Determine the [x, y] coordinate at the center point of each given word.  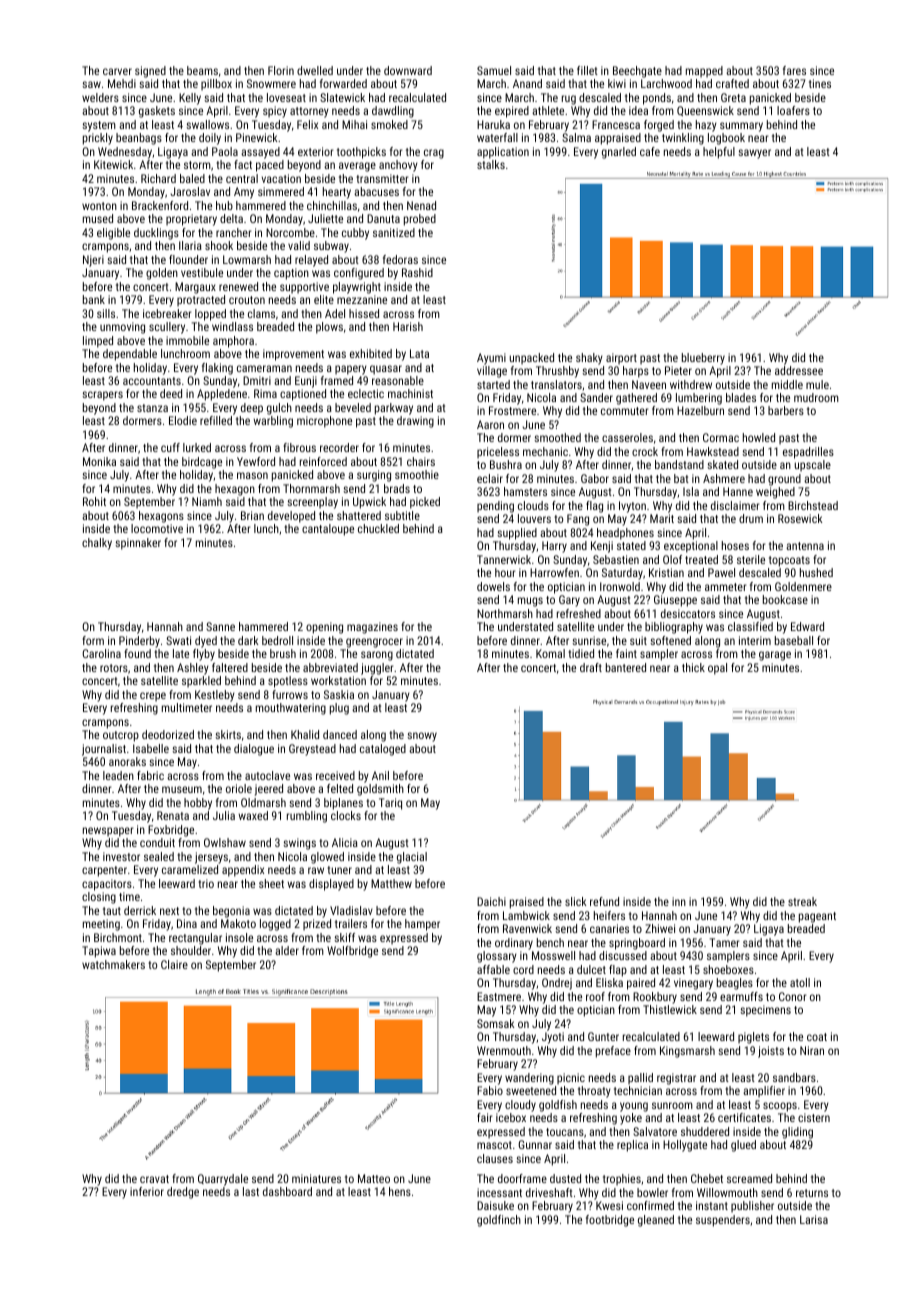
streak [802, 901]
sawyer [754, 154]
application [503, 153]
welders [100, 97]
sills [106, 313]
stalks [491, 164]
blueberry [703, 359]
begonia [231, 912]
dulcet [591, 969]
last [251, 1191]
